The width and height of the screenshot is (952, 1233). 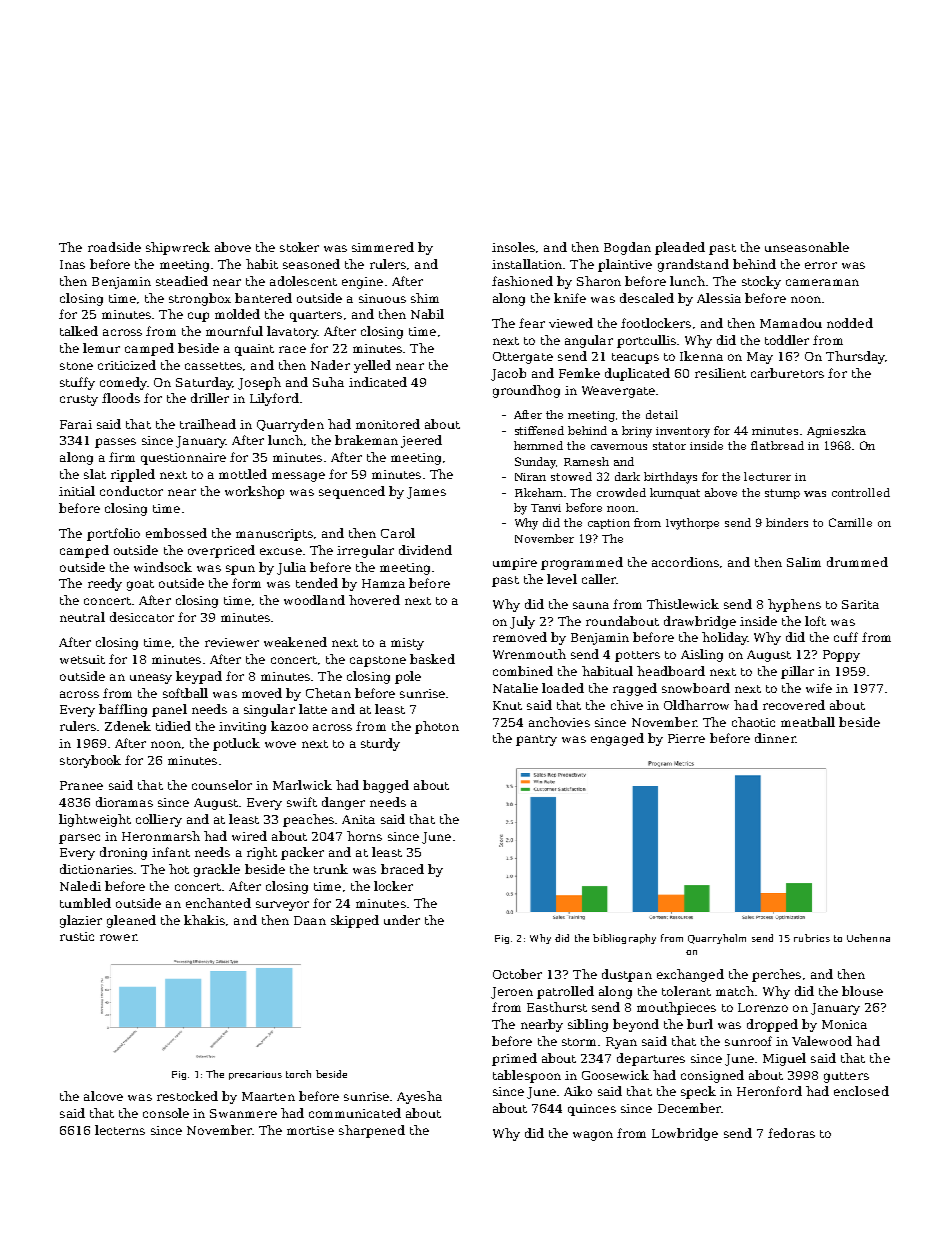 What do you see at coordinates (120, 1130) in the screenshot?
I see `lecterns` at bounding box center [120, 1130].
